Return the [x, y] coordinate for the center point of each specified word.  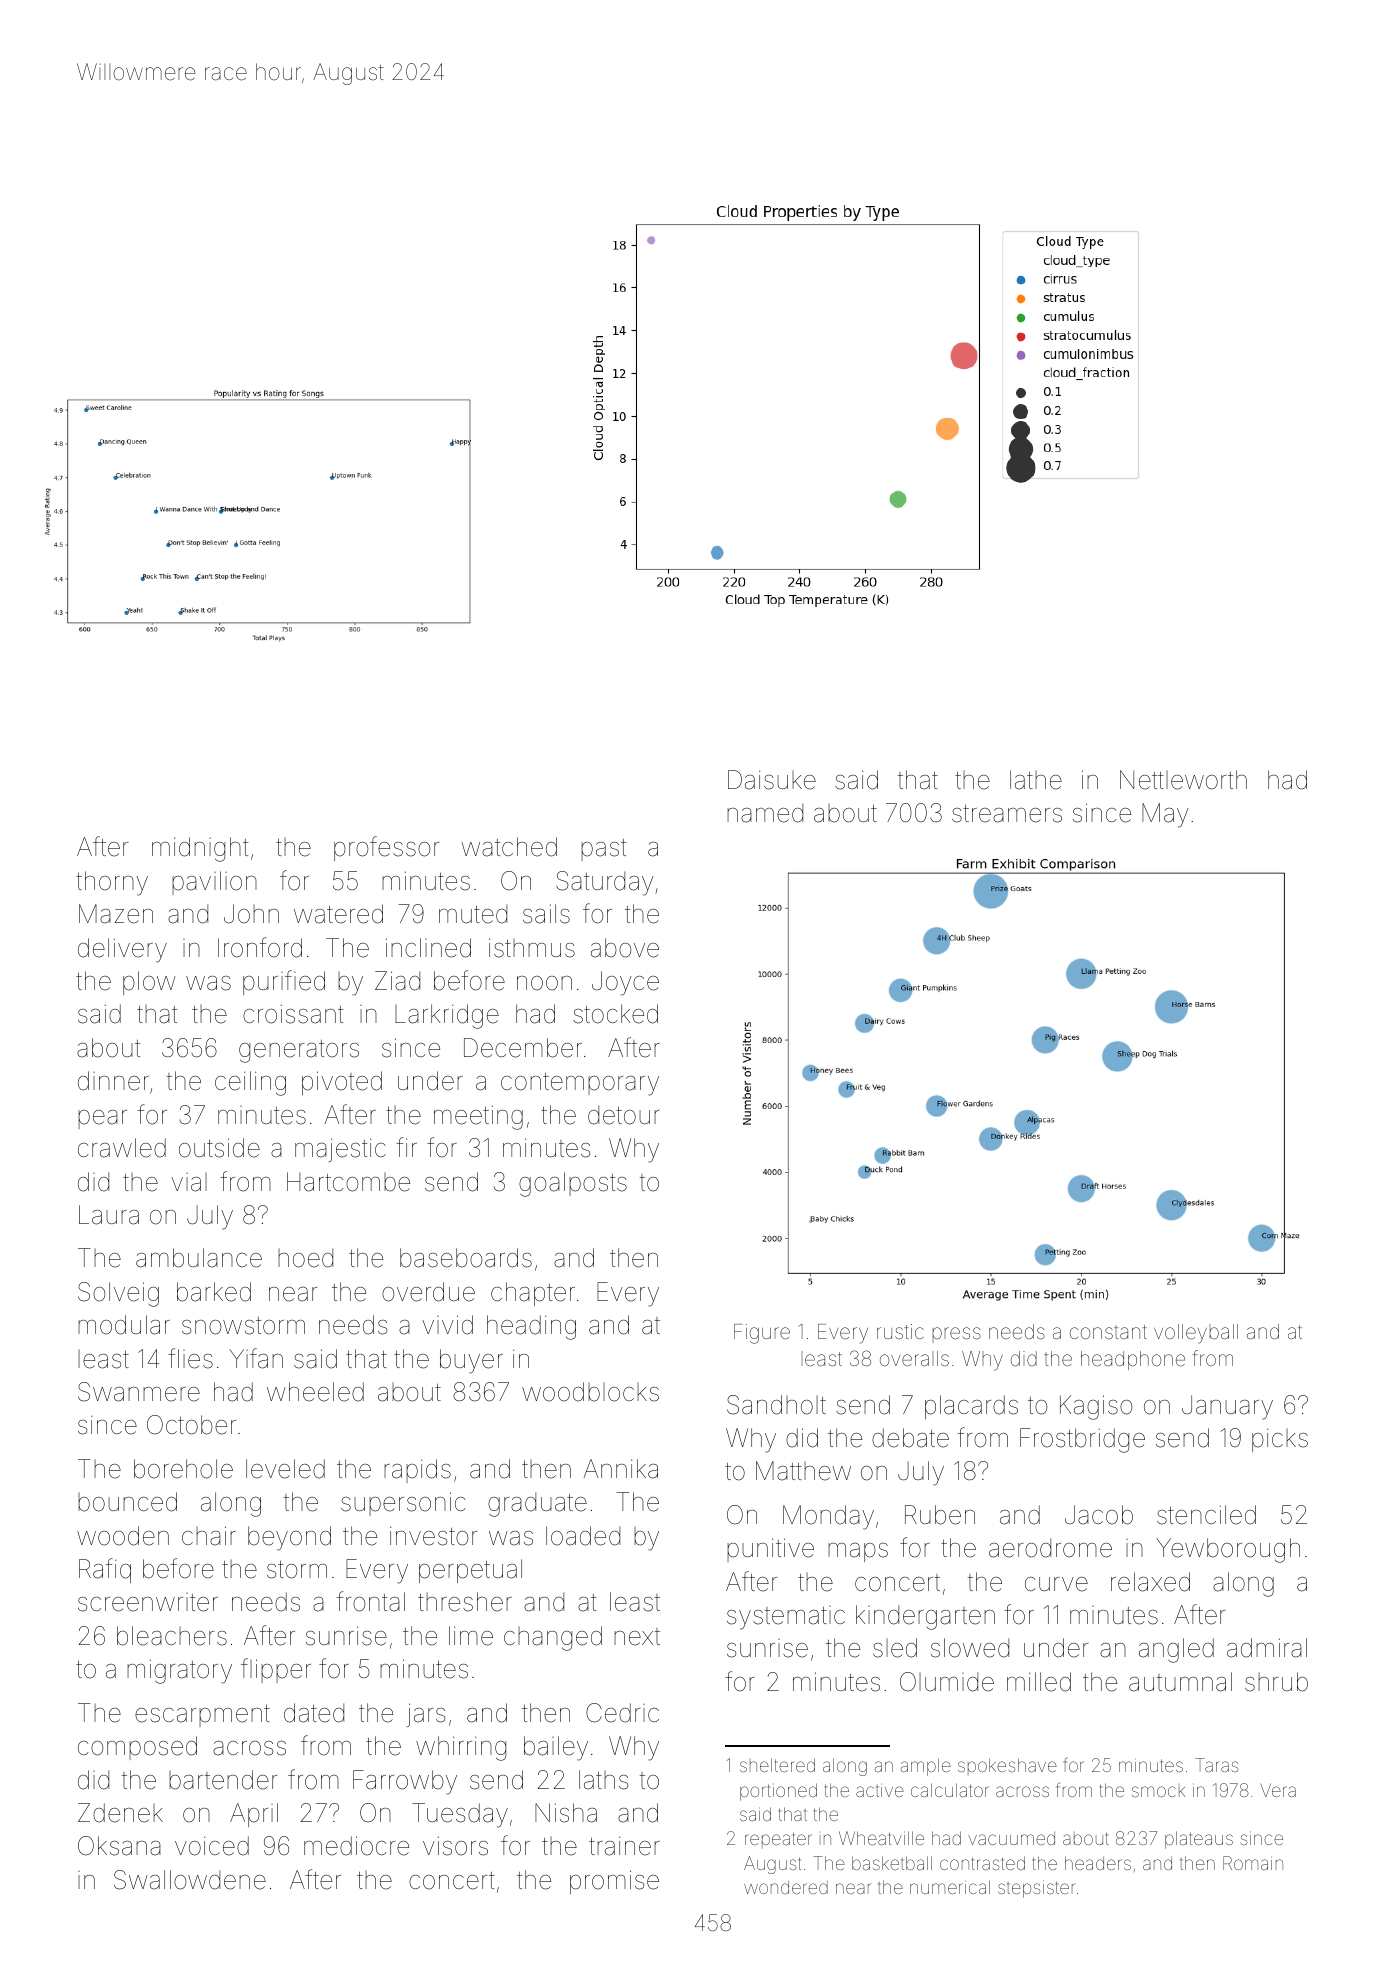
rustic [900, 1331]
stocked [615, 1014]
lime [471, 1636]
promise [614, 1882]
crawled [122, 1148]
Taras [1216, 1765]
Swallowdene [190, 1880]
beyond [289, 1538]
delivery [122, 950]
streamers [1007, 814]
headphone [1133, 1360]
